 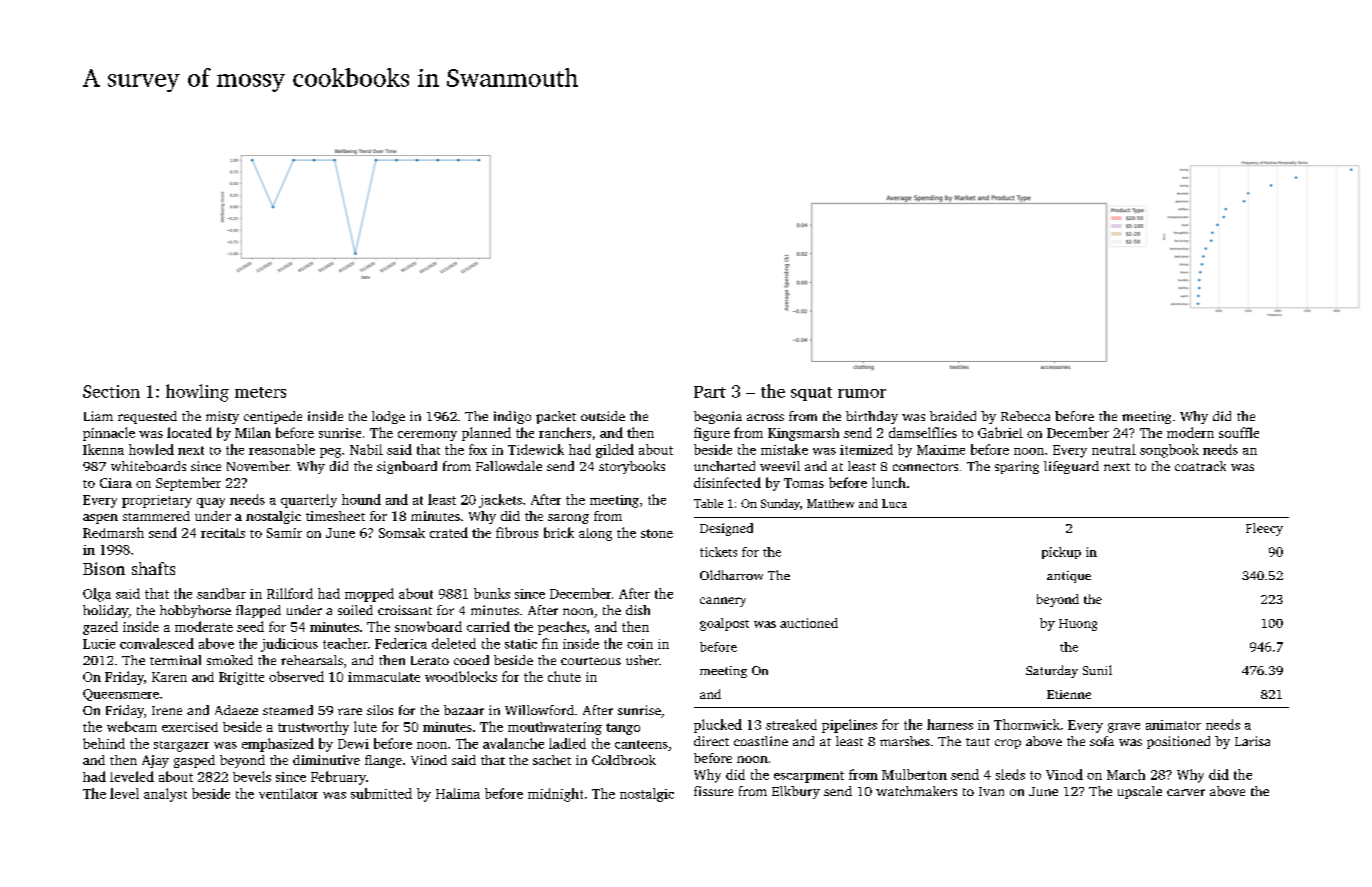 What do you see at coordinates (111, 391) in the screenshot?
I see `Section` at bounding box center [111, 391].
